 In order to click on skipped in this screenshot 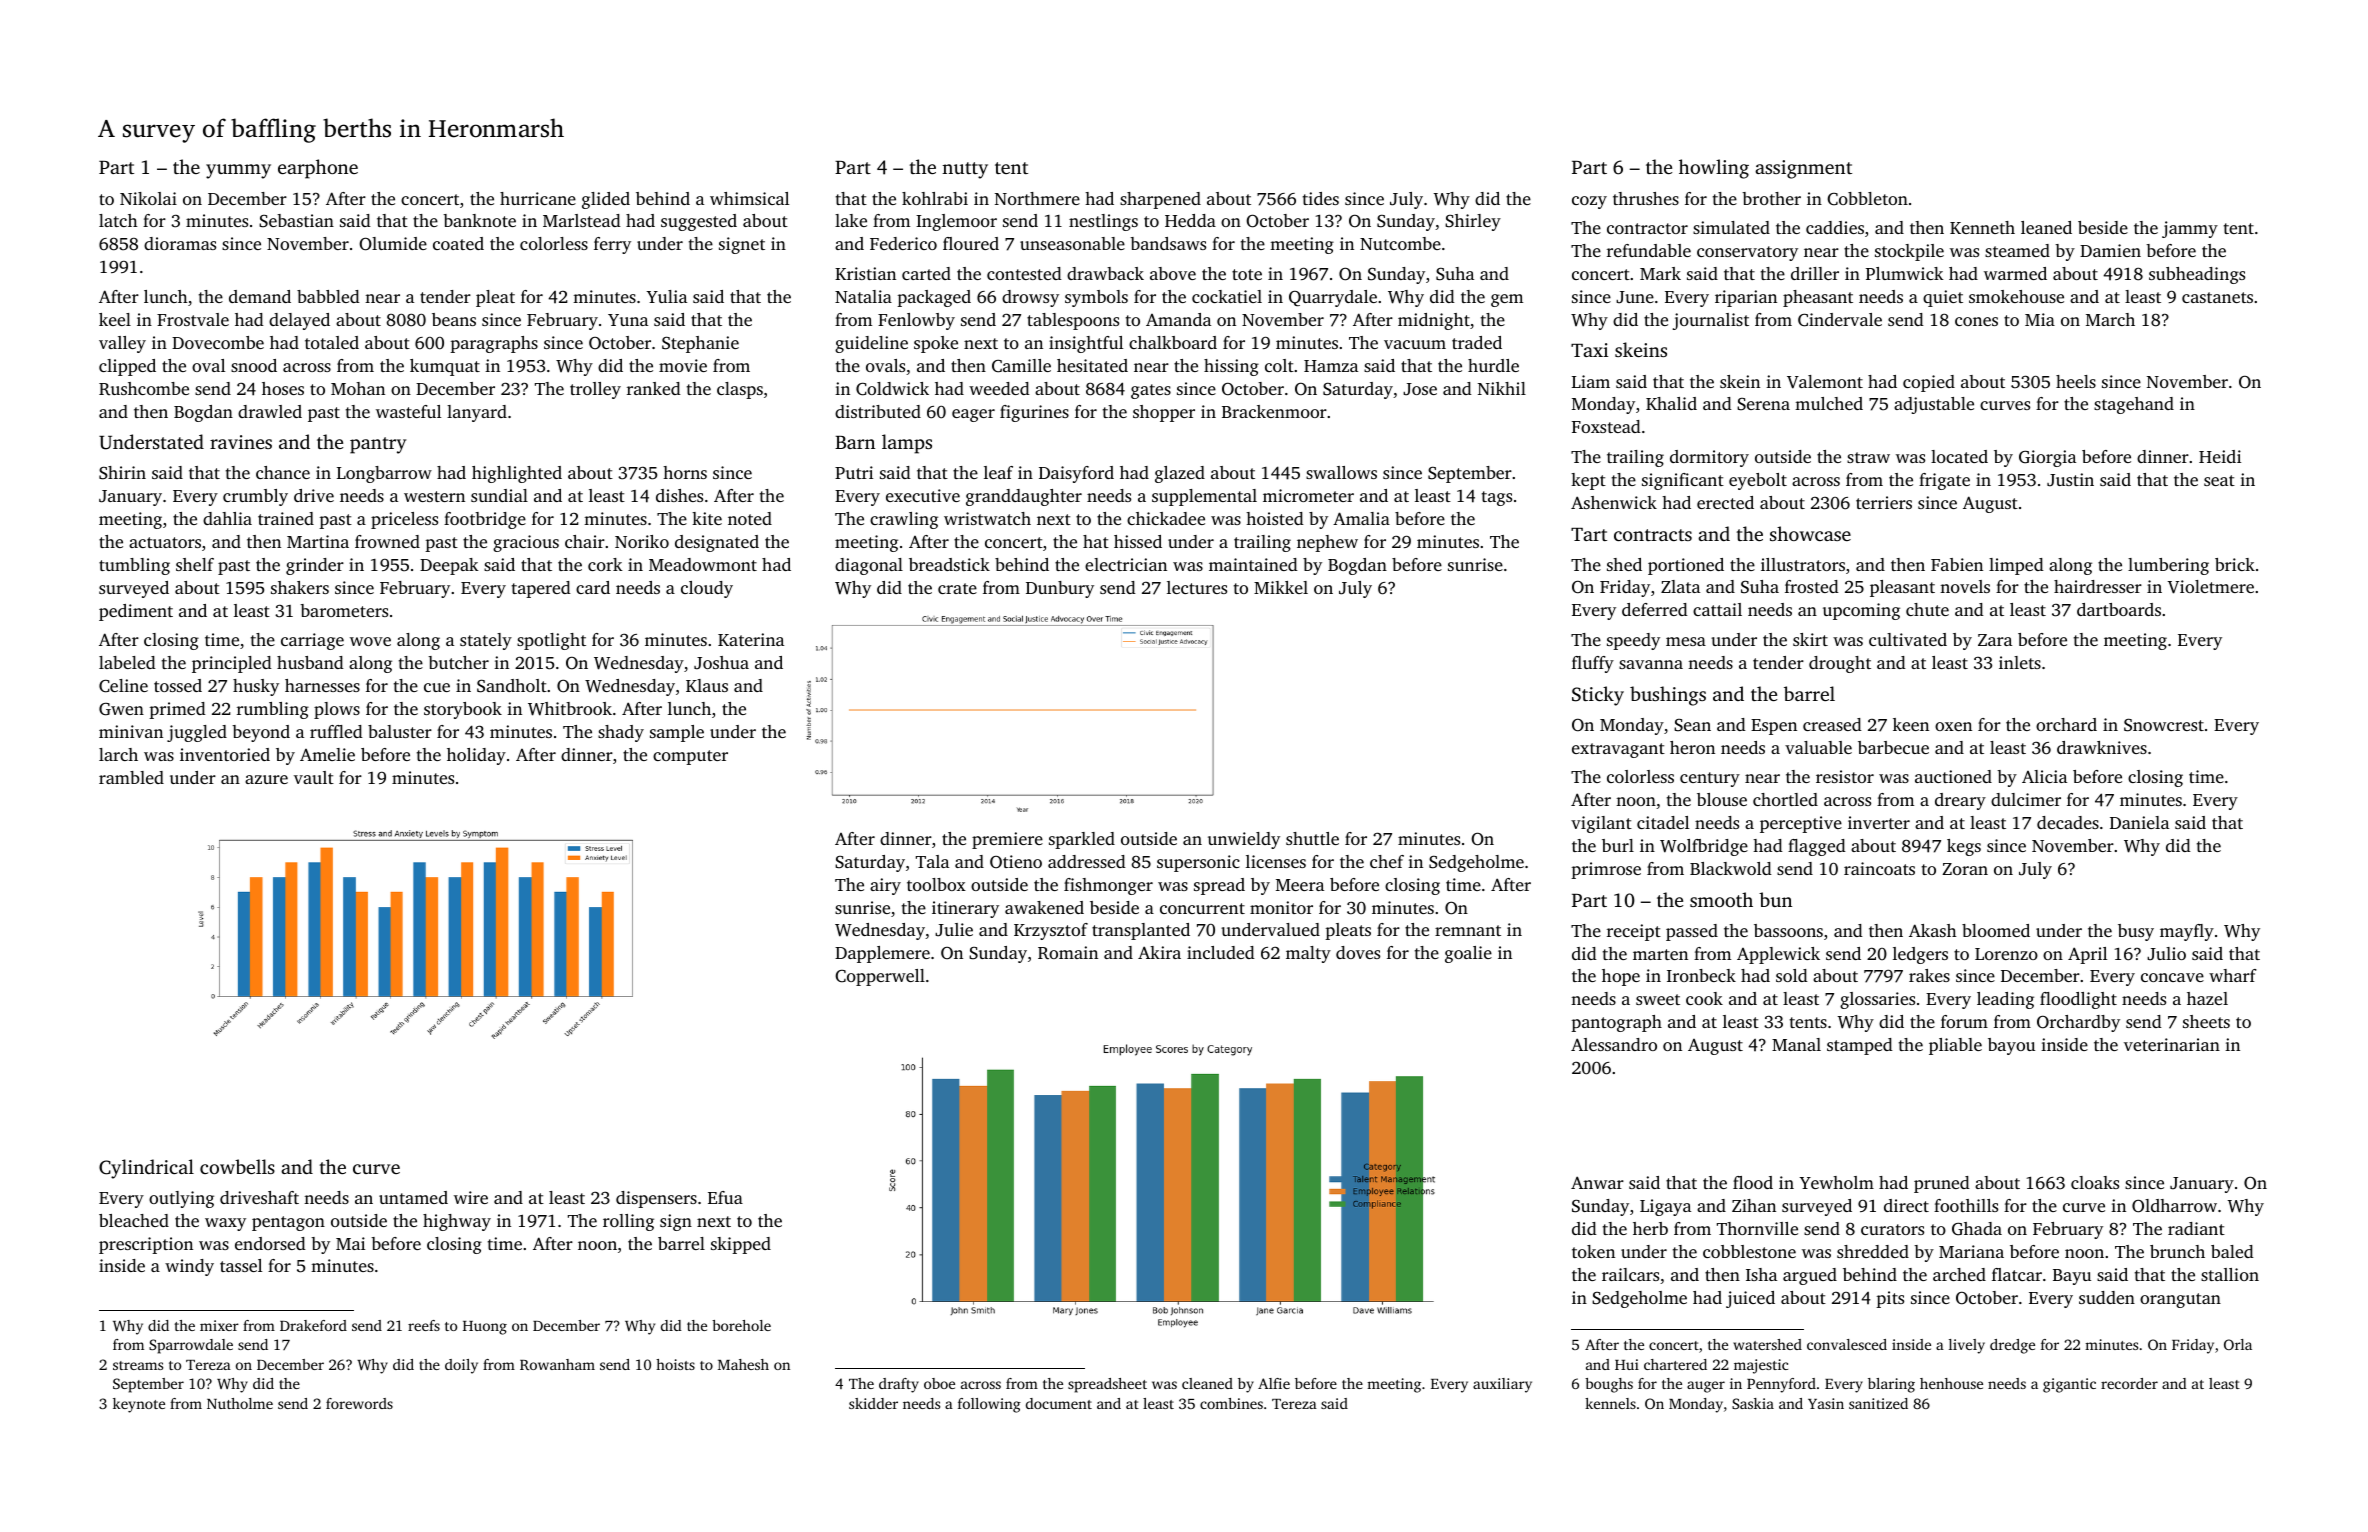, I will do `click(741, 1245)`.
